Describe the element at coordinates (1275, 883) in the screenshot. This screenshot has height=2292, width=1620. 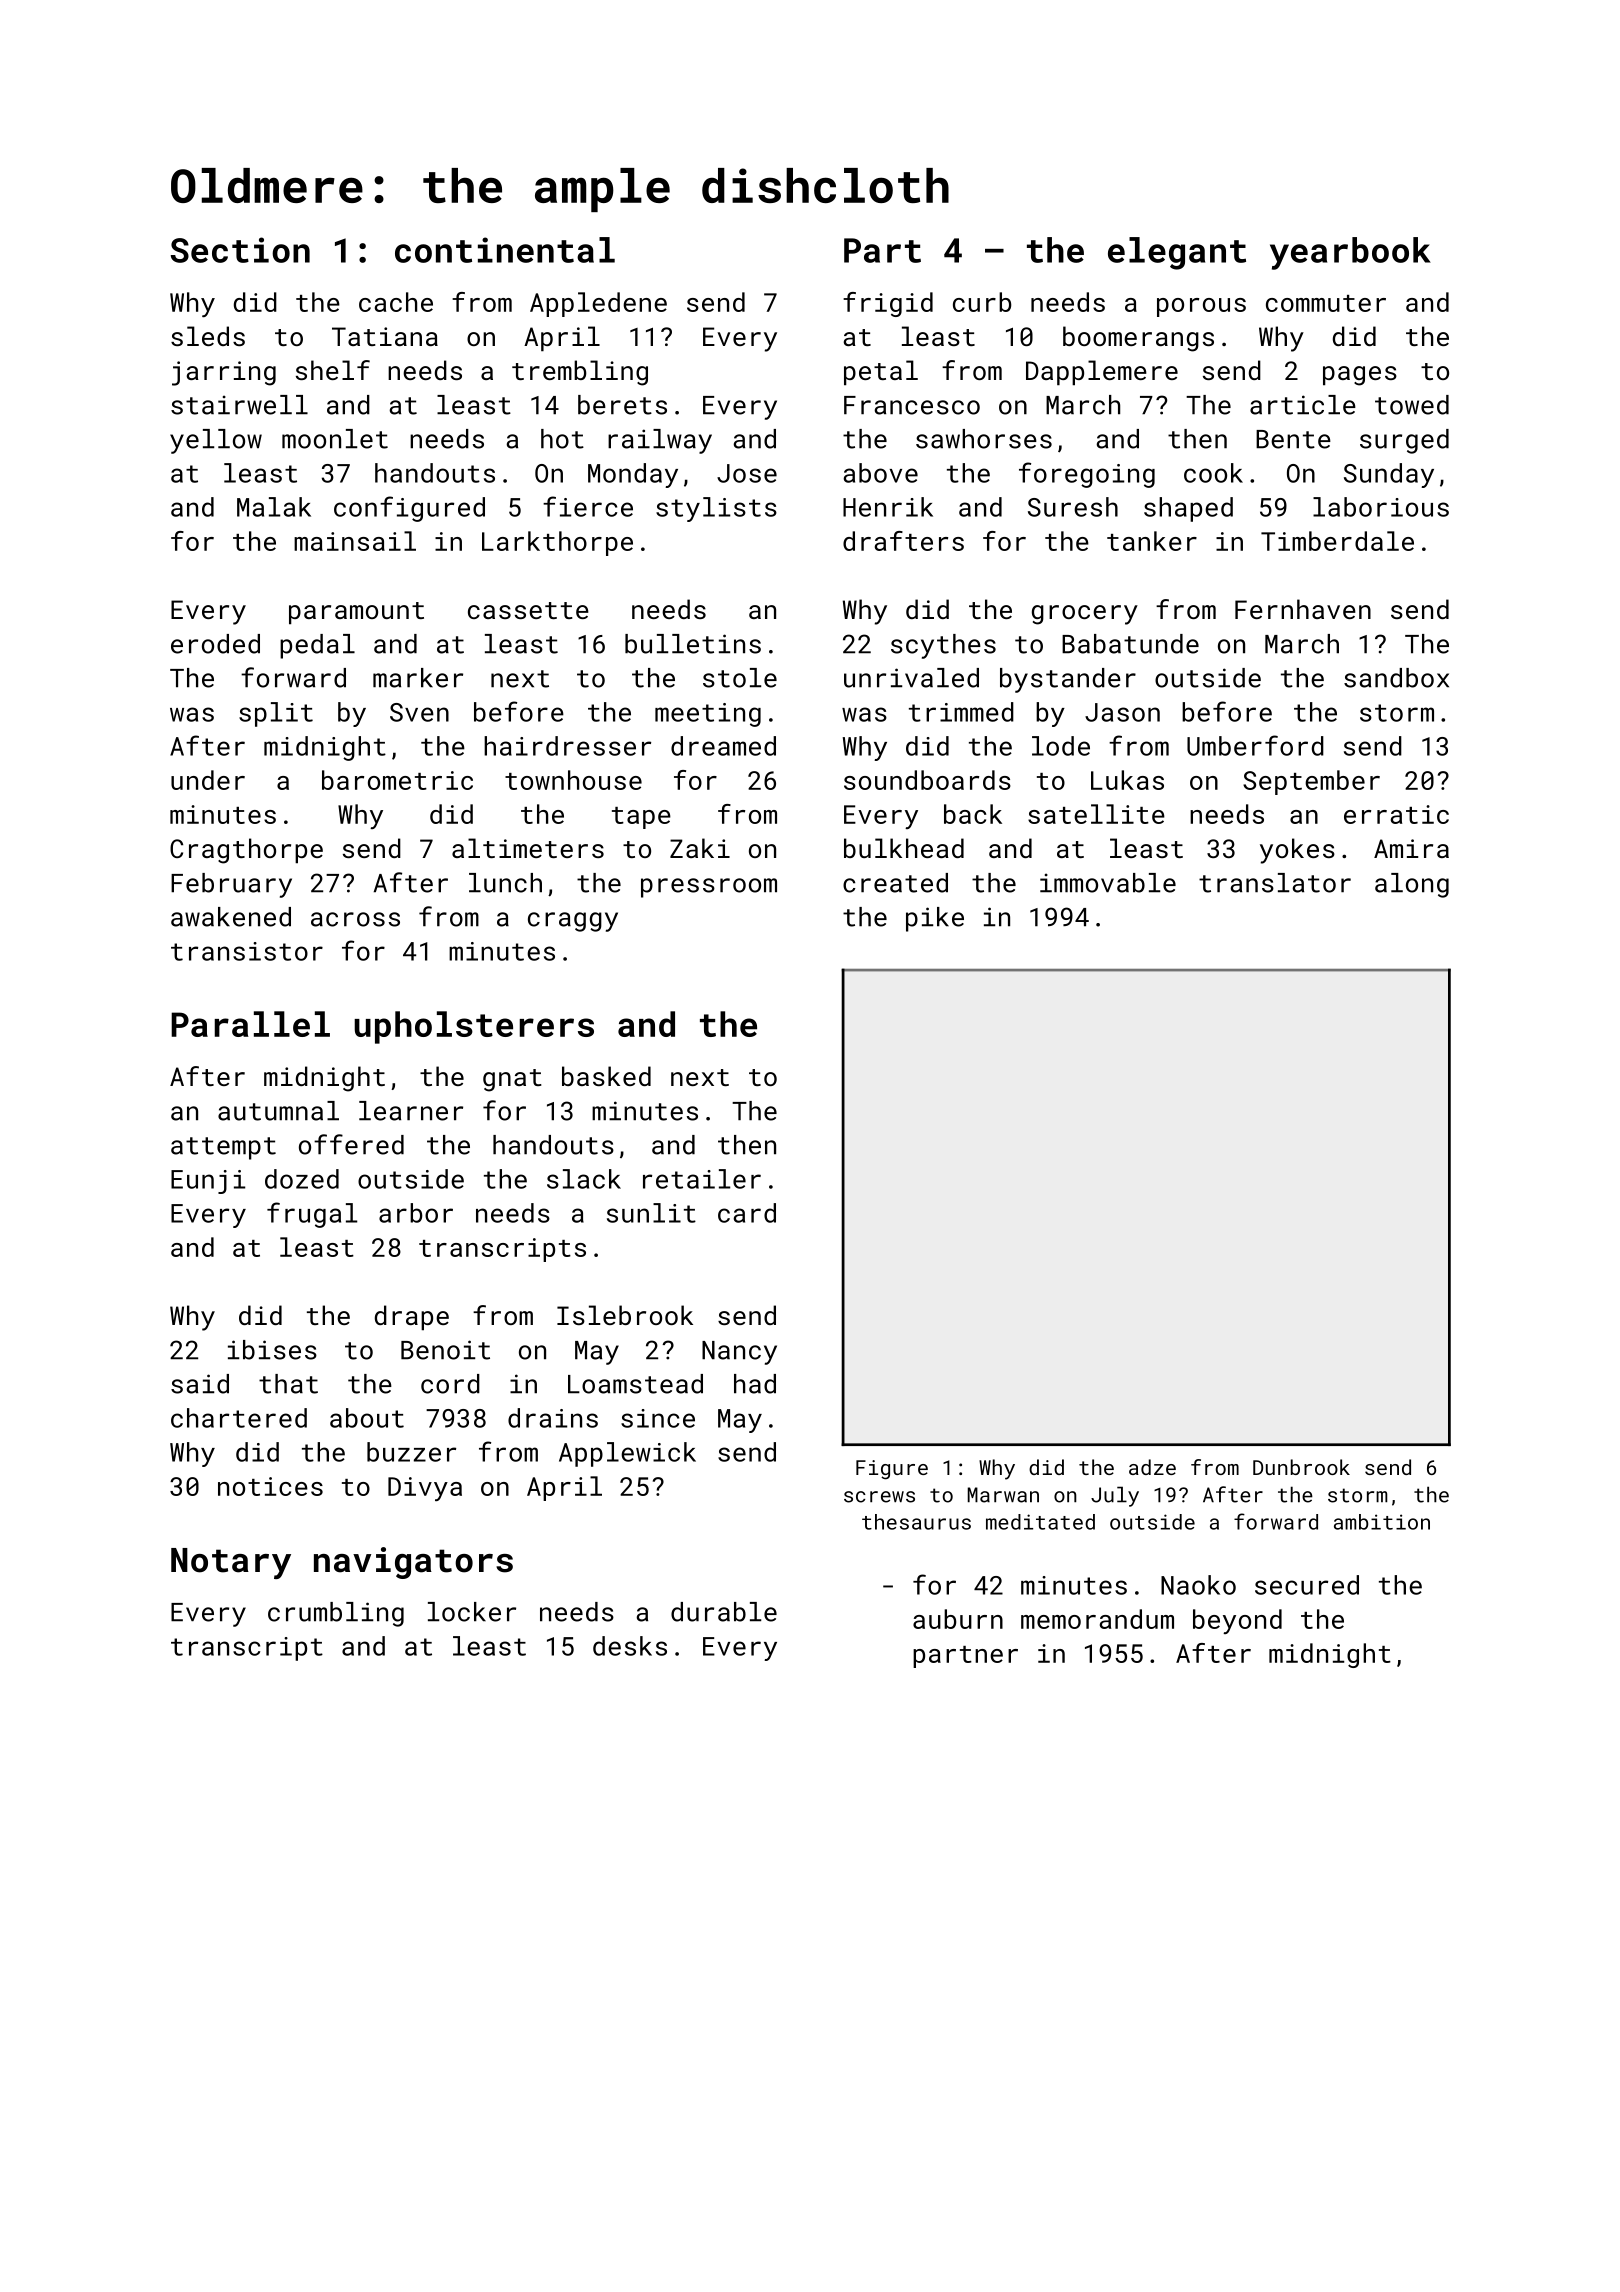
I see `translator` at that location.
